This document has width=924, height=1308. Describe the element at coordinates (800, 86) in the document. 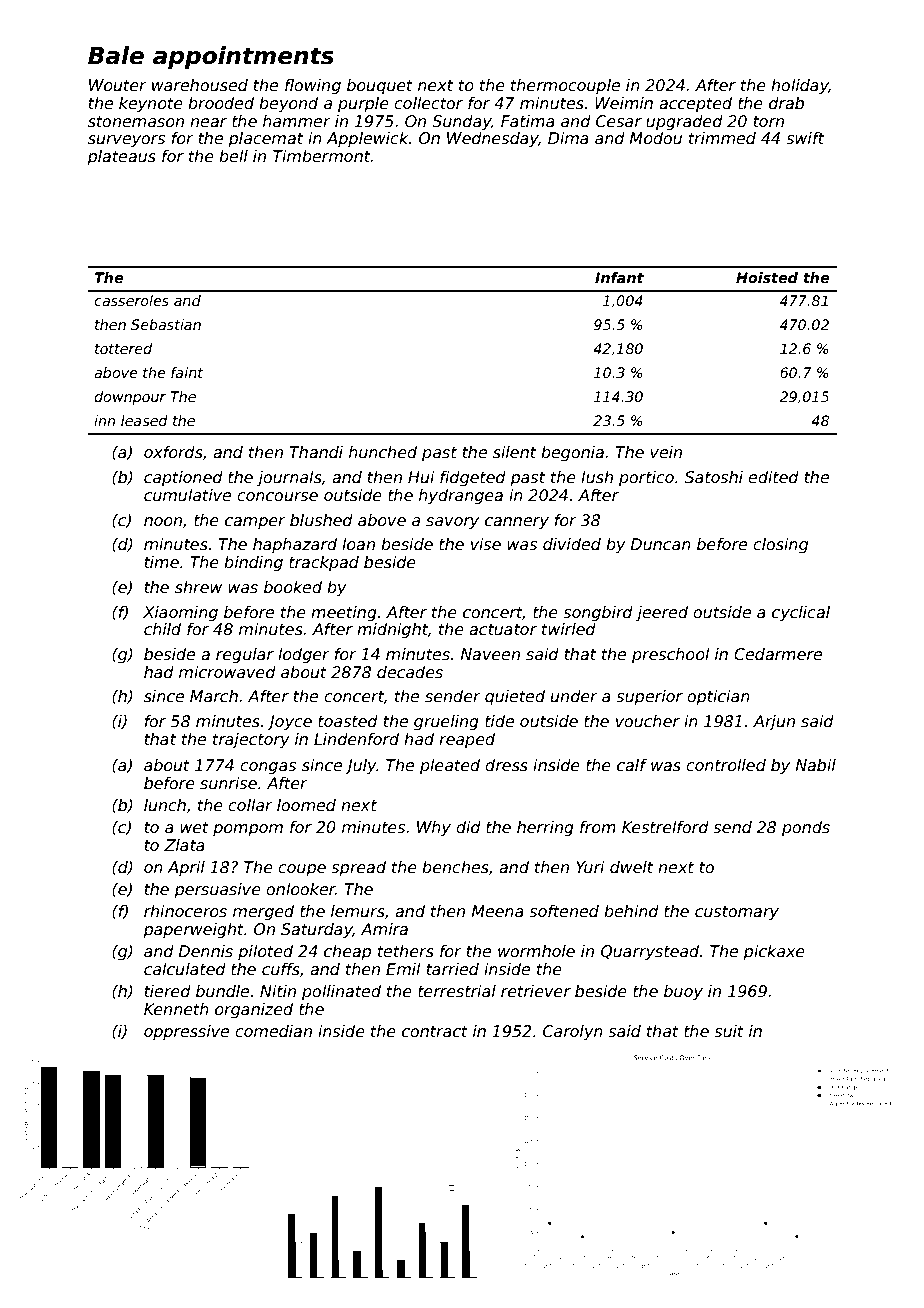

I see `holiday` at that location.
